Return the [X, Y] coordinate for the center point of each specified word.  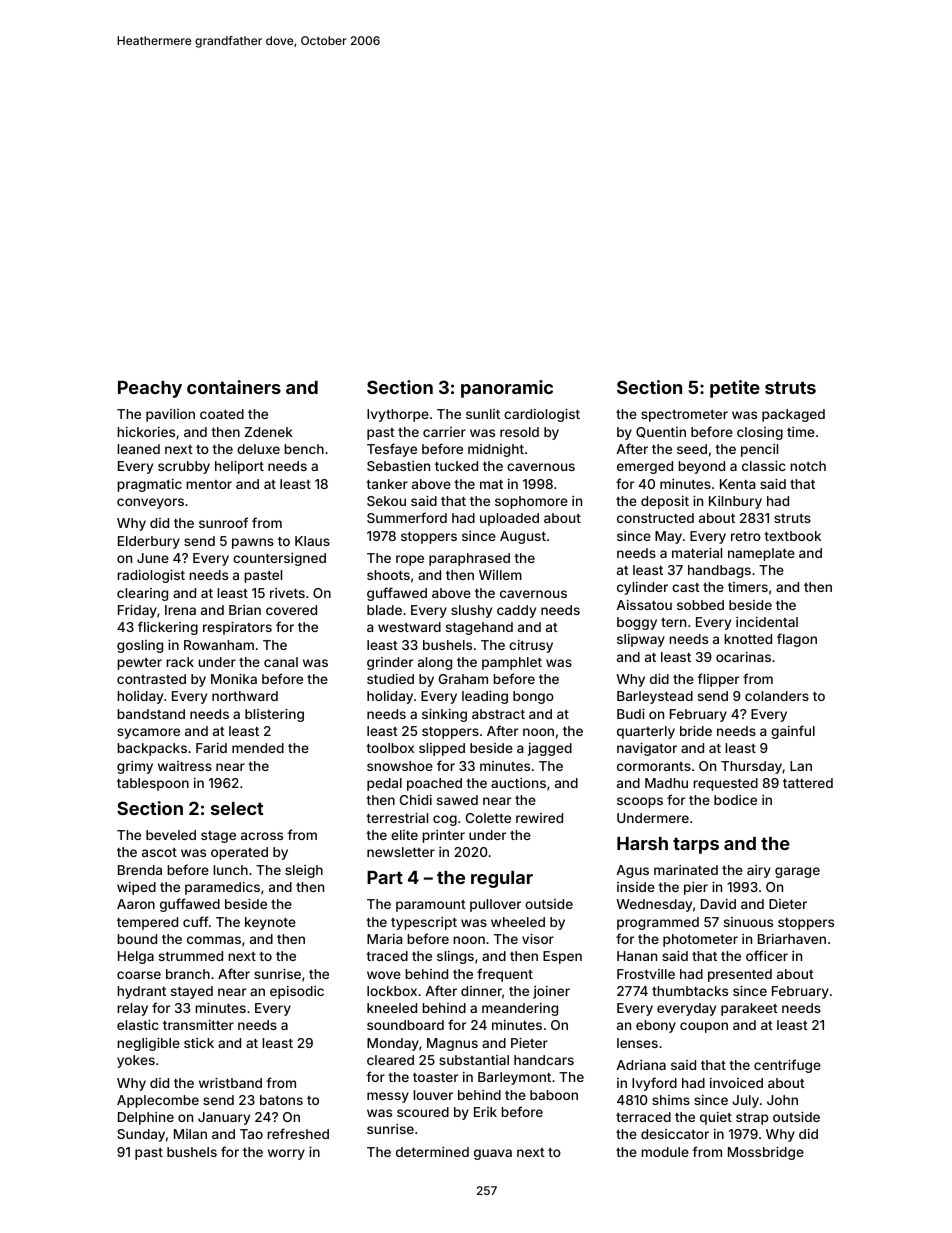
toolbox [390, 748]
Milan [190, 1134]
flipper [718, 680]
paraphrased [469, 559]
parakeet [749, 1009]
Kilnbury [735, 502]
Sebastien [398, 466]
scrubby [184, 467]
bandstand [151, 714]
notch [808, 466]
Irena [180, 610]
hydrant [141, 992]
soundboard [405, 1025]
